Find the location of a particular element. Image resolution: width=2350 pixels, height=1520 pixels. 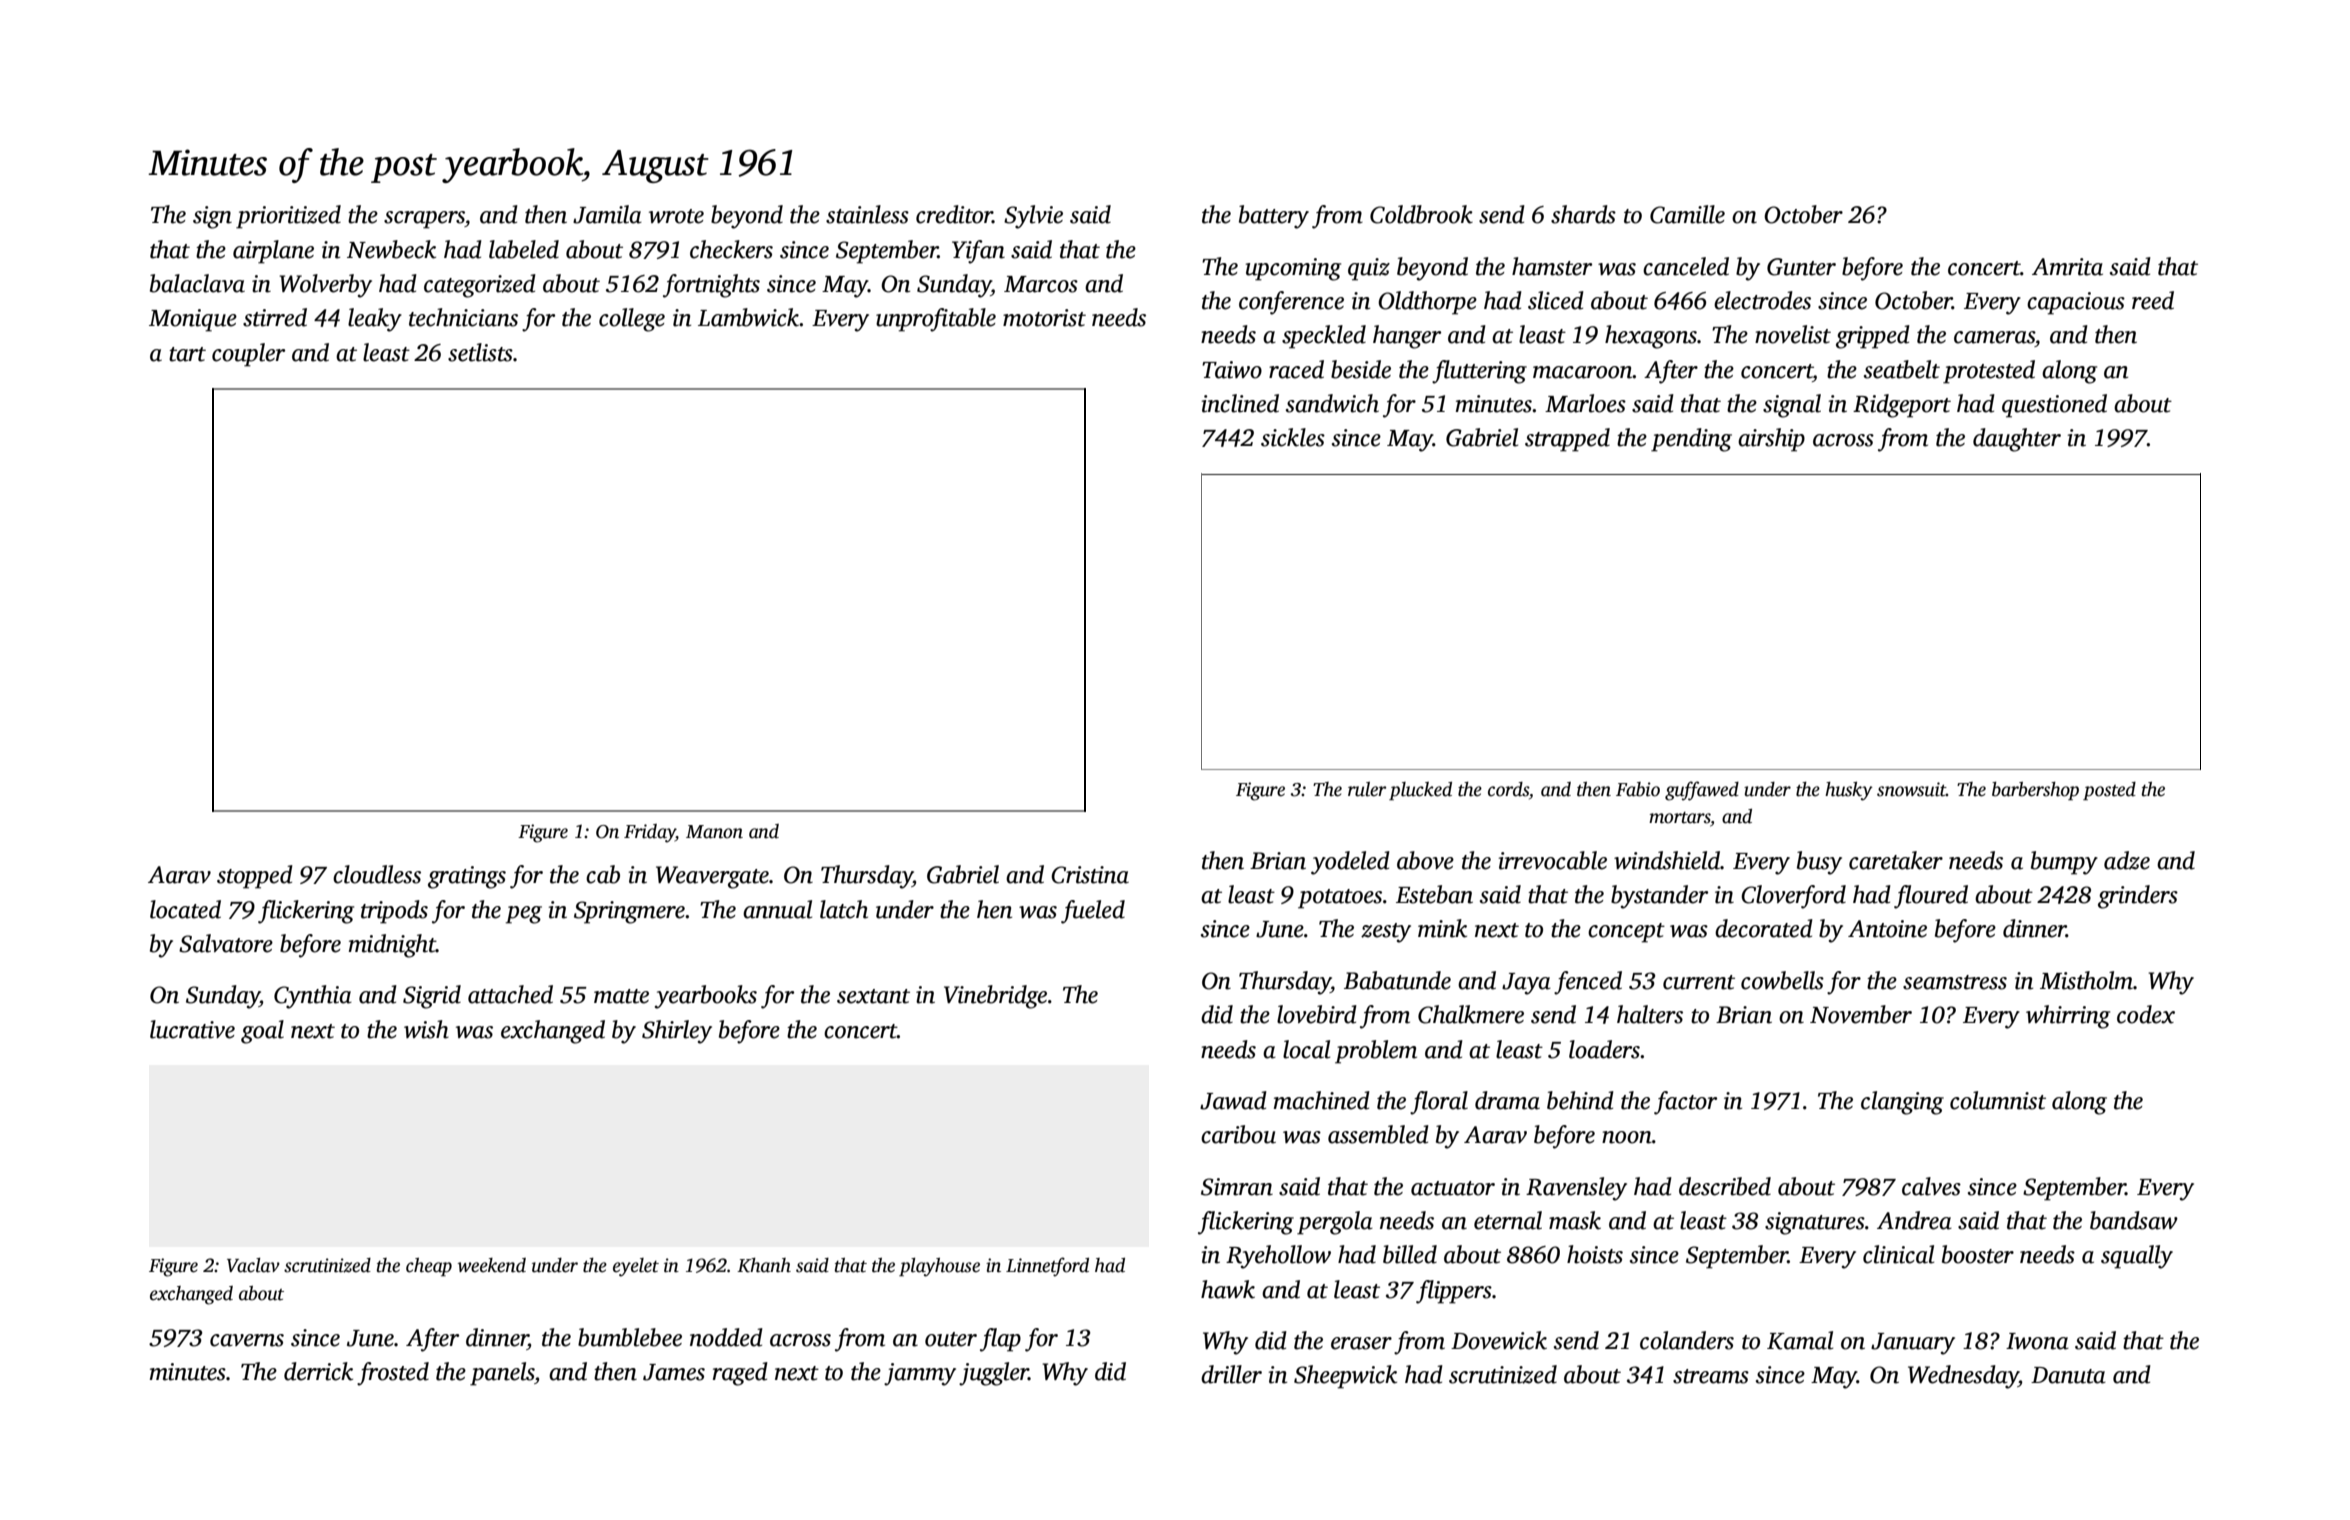

cords is located at coordinates (1508, 789).
